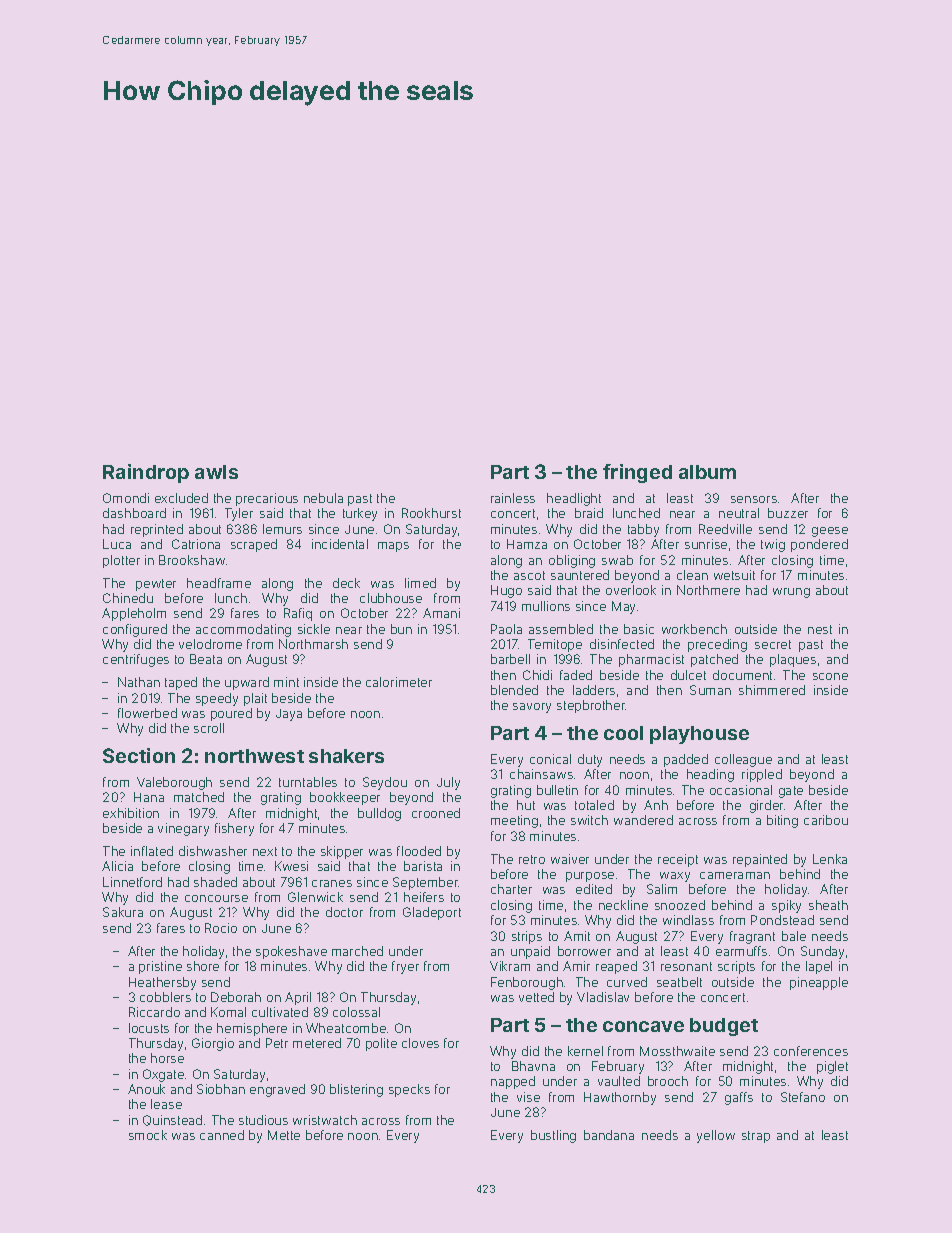 Image resolution: width=952 pixels, height=1233 pixels. What do you see at coordinates (284, 1135) in the page?
I see `Mette` at bounding box center [284, 1135].
